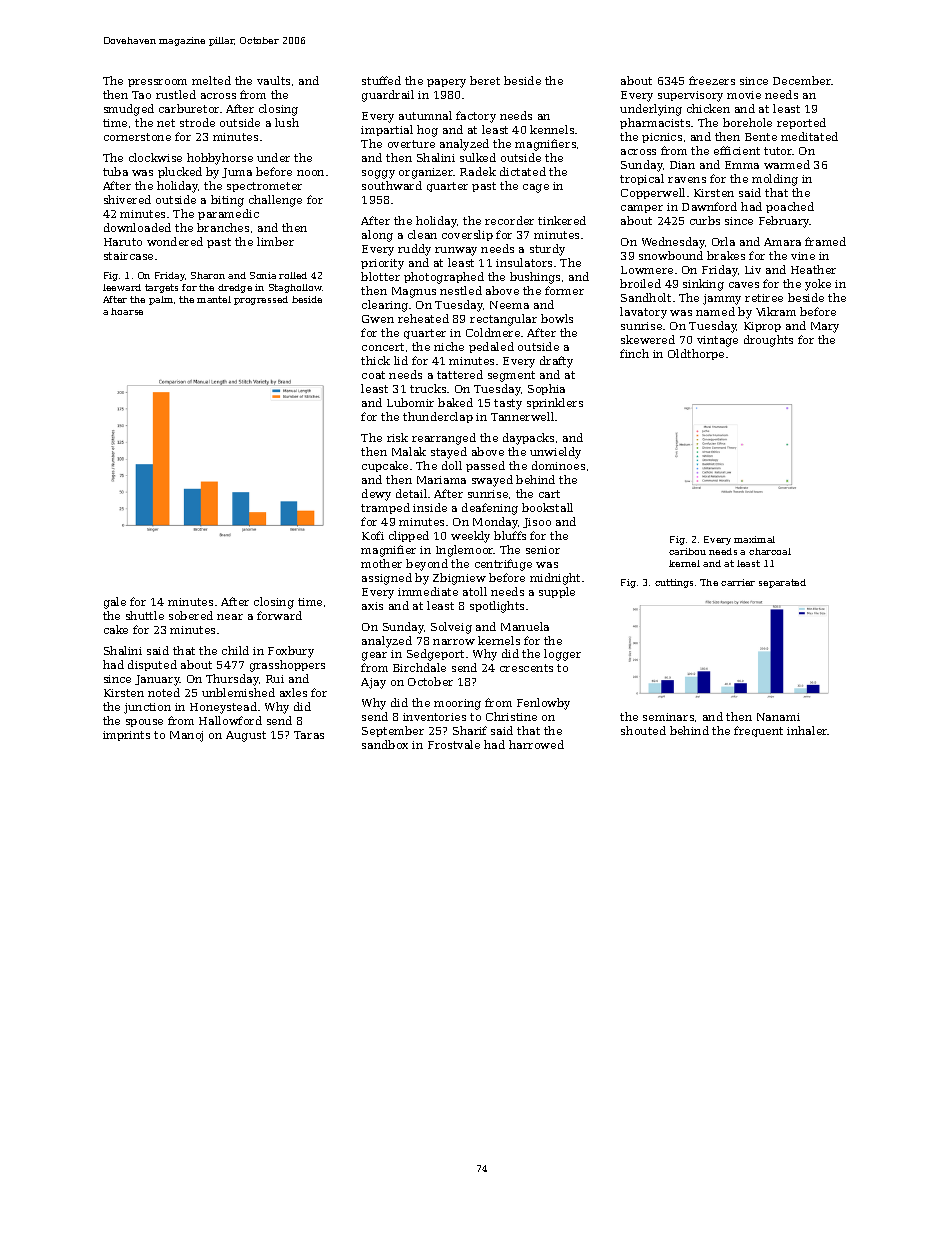  I want to click on charcoal, so click(770, 551).
